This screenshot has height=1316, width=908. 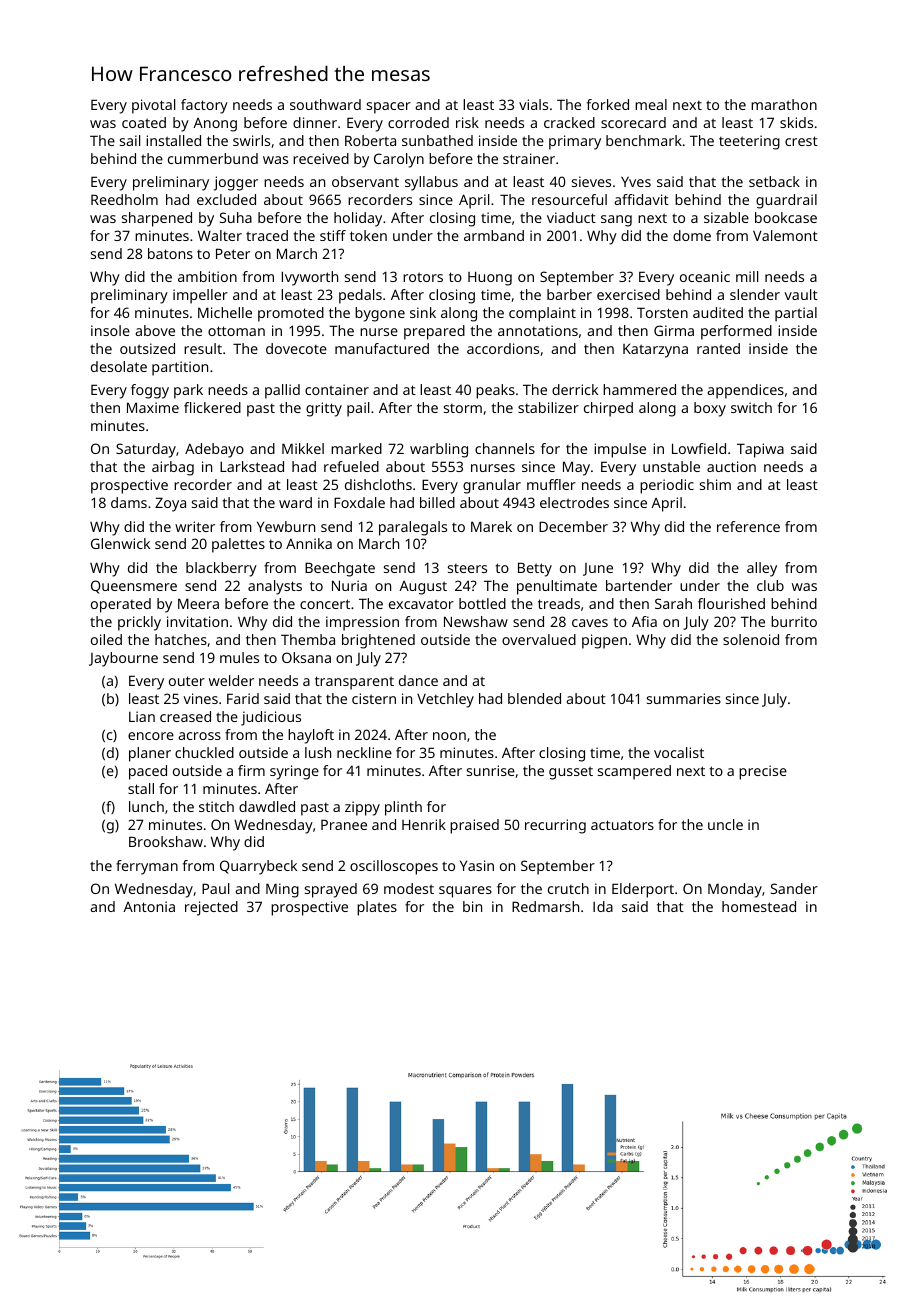 What do you see at coordinates (149, 906) in the screenshot?
I see `Antonia` at bounding box center [149, 906].
